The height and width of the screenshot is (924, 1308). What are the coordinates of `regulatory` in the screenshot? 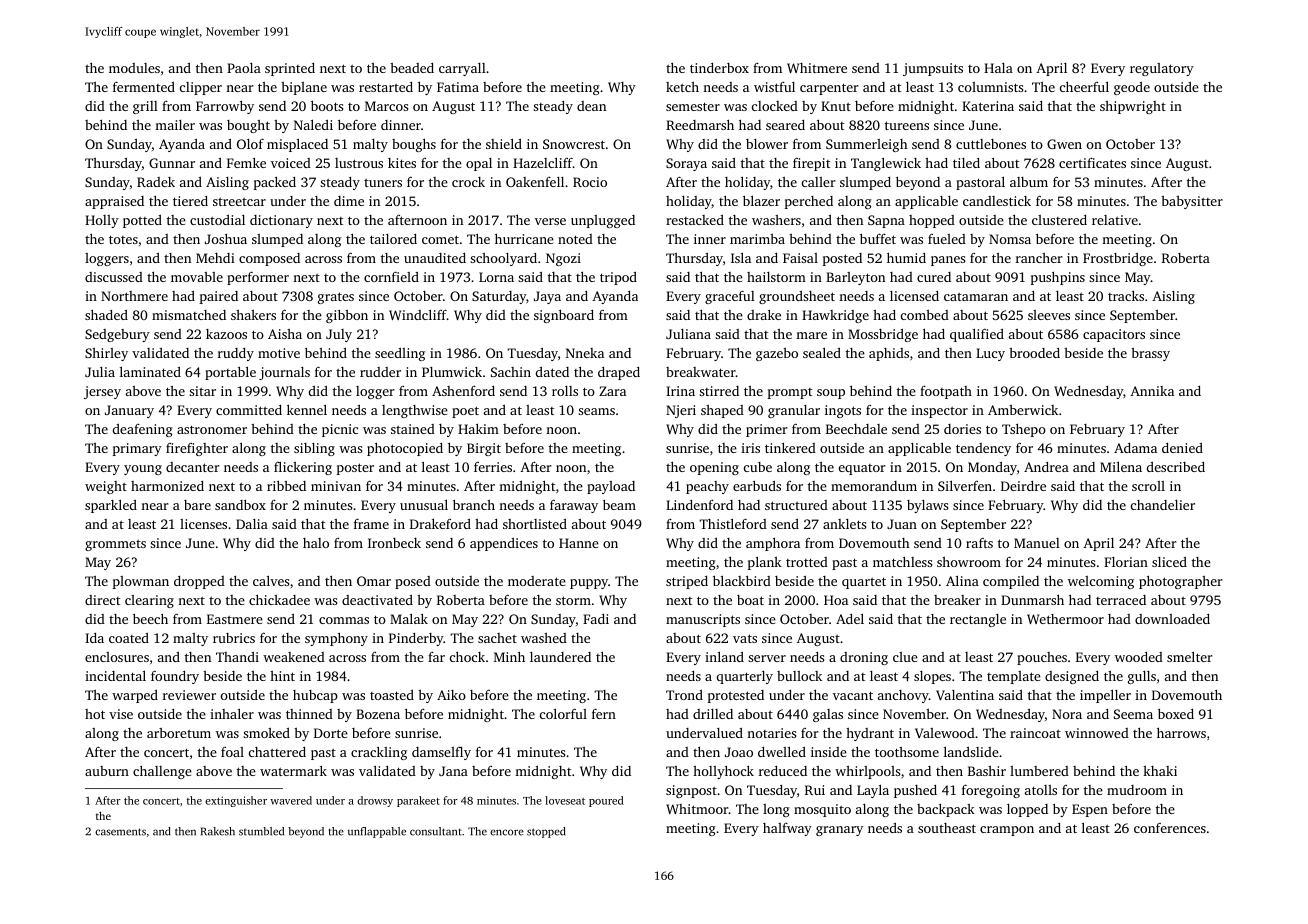 It's located at (1162, 69).
